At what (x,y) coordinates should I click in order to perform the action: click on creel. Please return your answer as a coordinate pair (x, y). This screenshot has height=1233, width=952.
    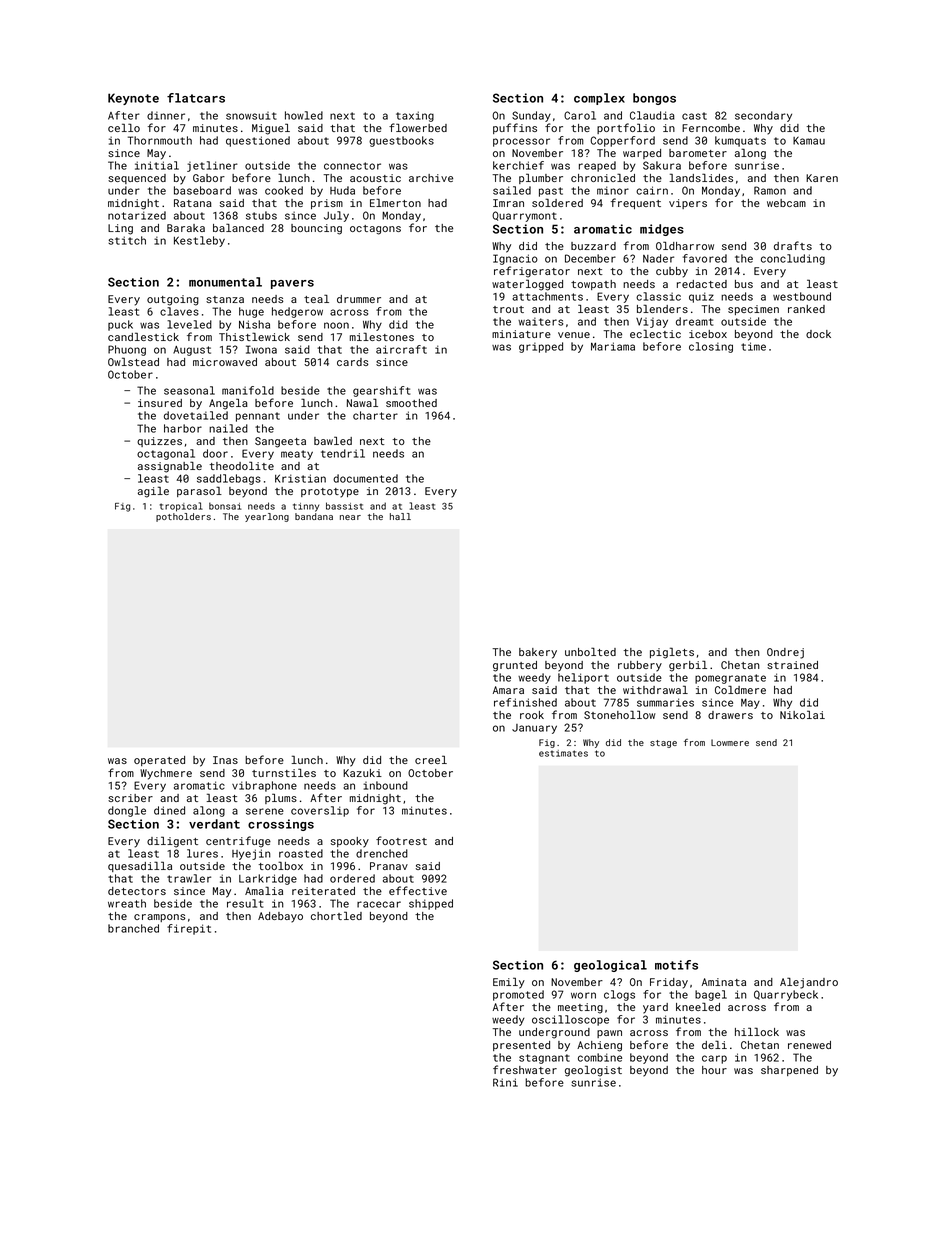
    Looking at the image, I should click on (431, 759).
